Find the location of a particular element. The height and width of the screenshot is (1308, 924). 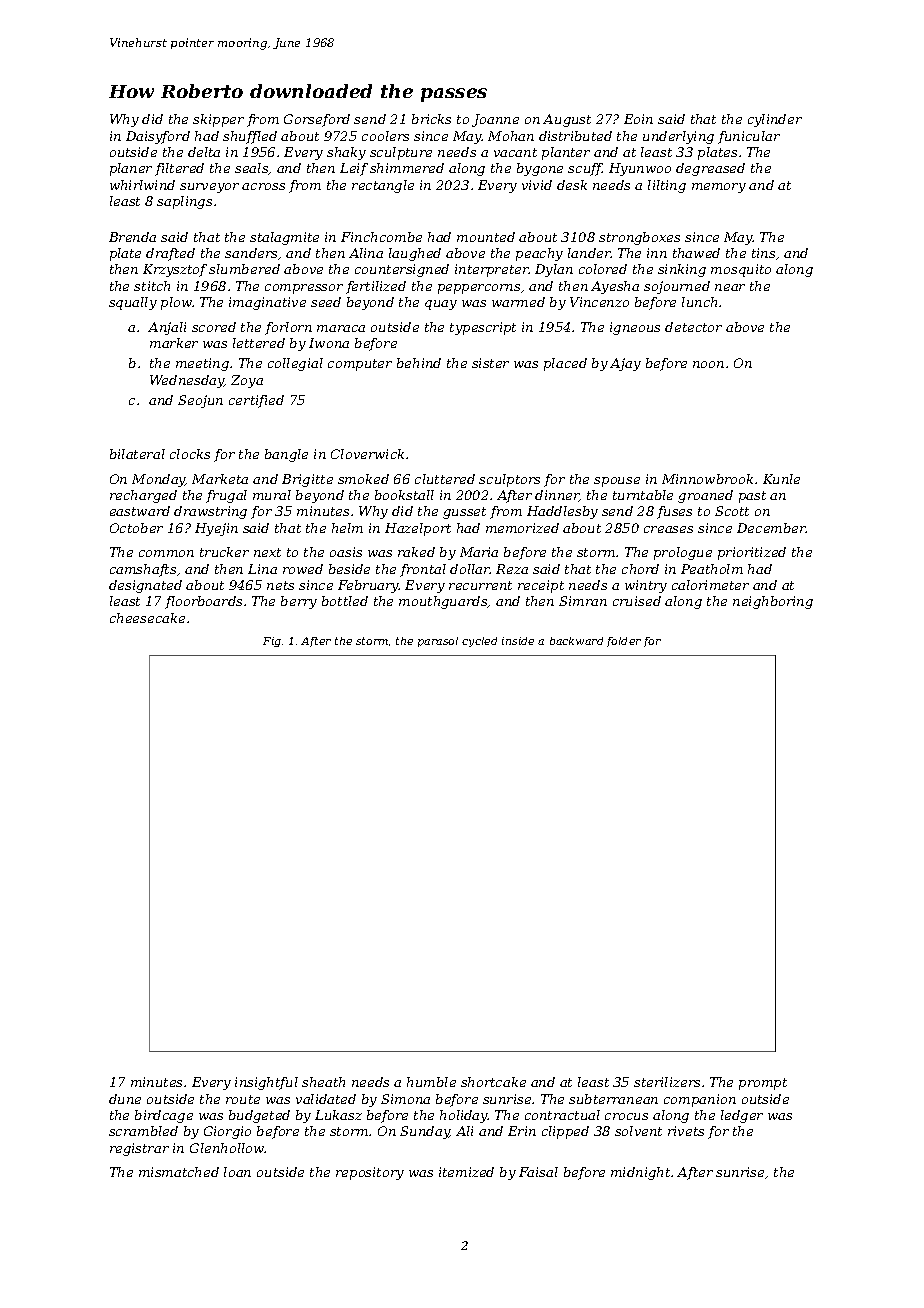

laughed is located at coordinates (415, 254).
